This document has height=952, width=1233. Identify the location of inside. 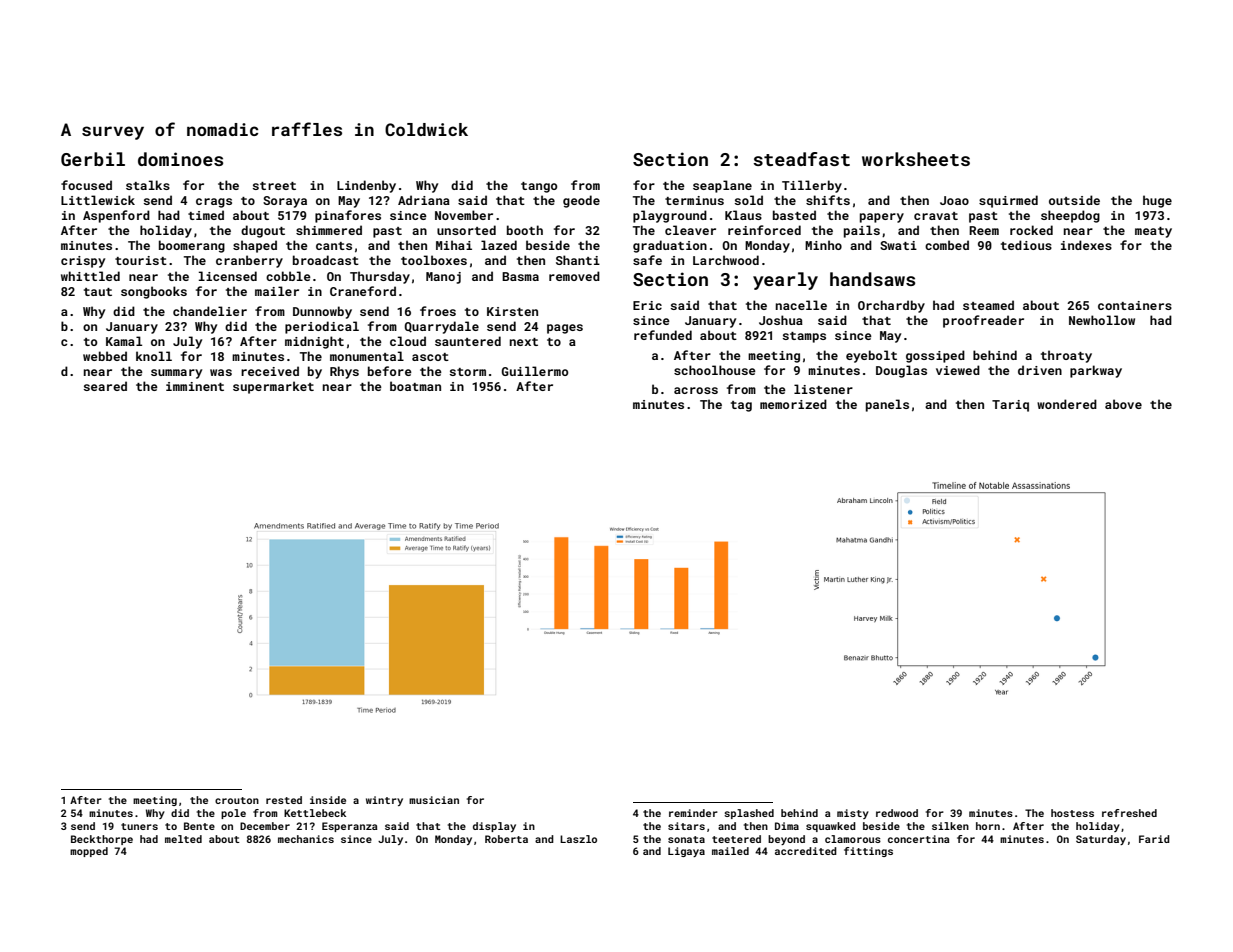
(328, 800).
